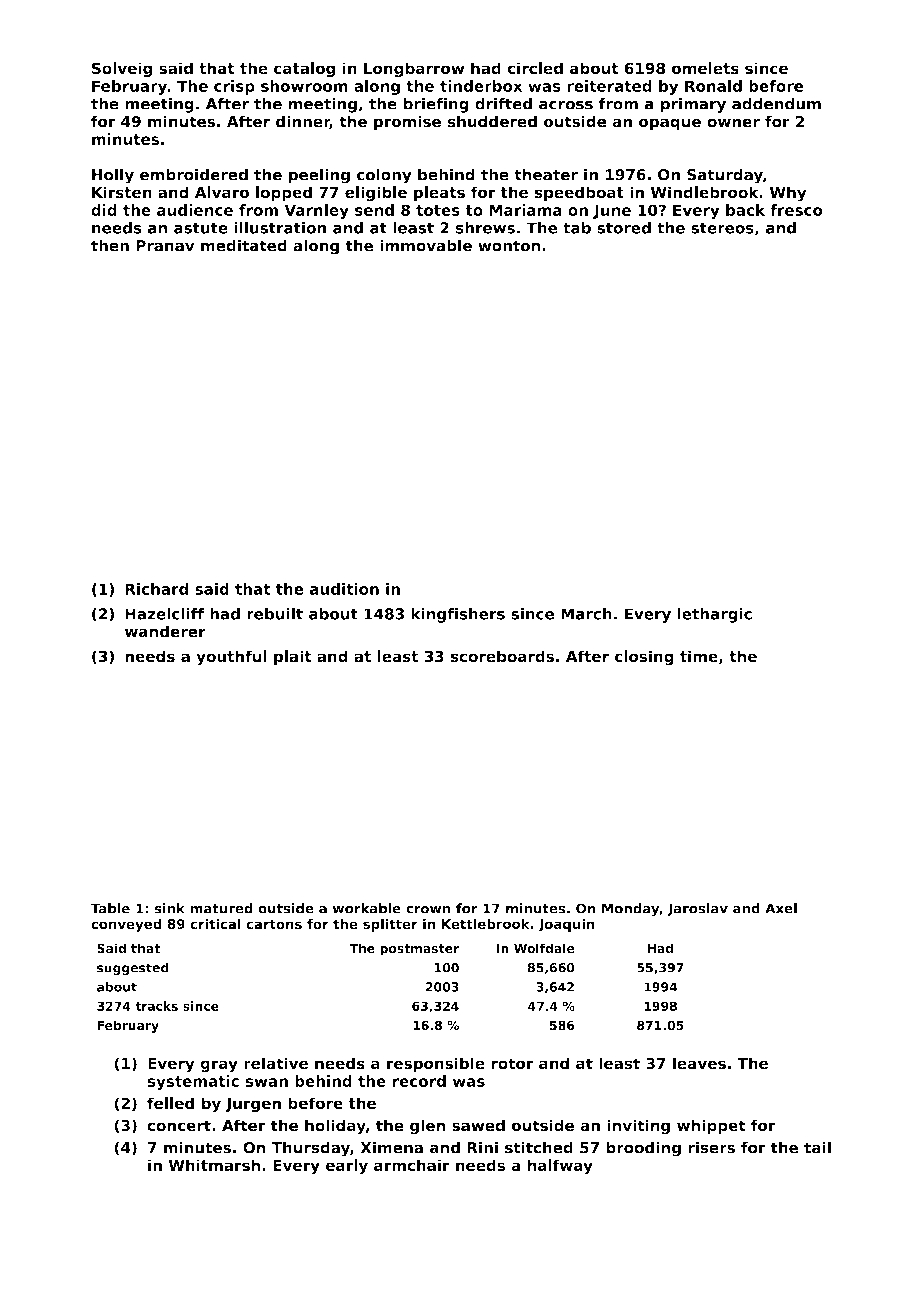 The image size is (924, 1308). Describe the element at coordinates (796, 210) in the screenshot. I see `fresco` at that location.
